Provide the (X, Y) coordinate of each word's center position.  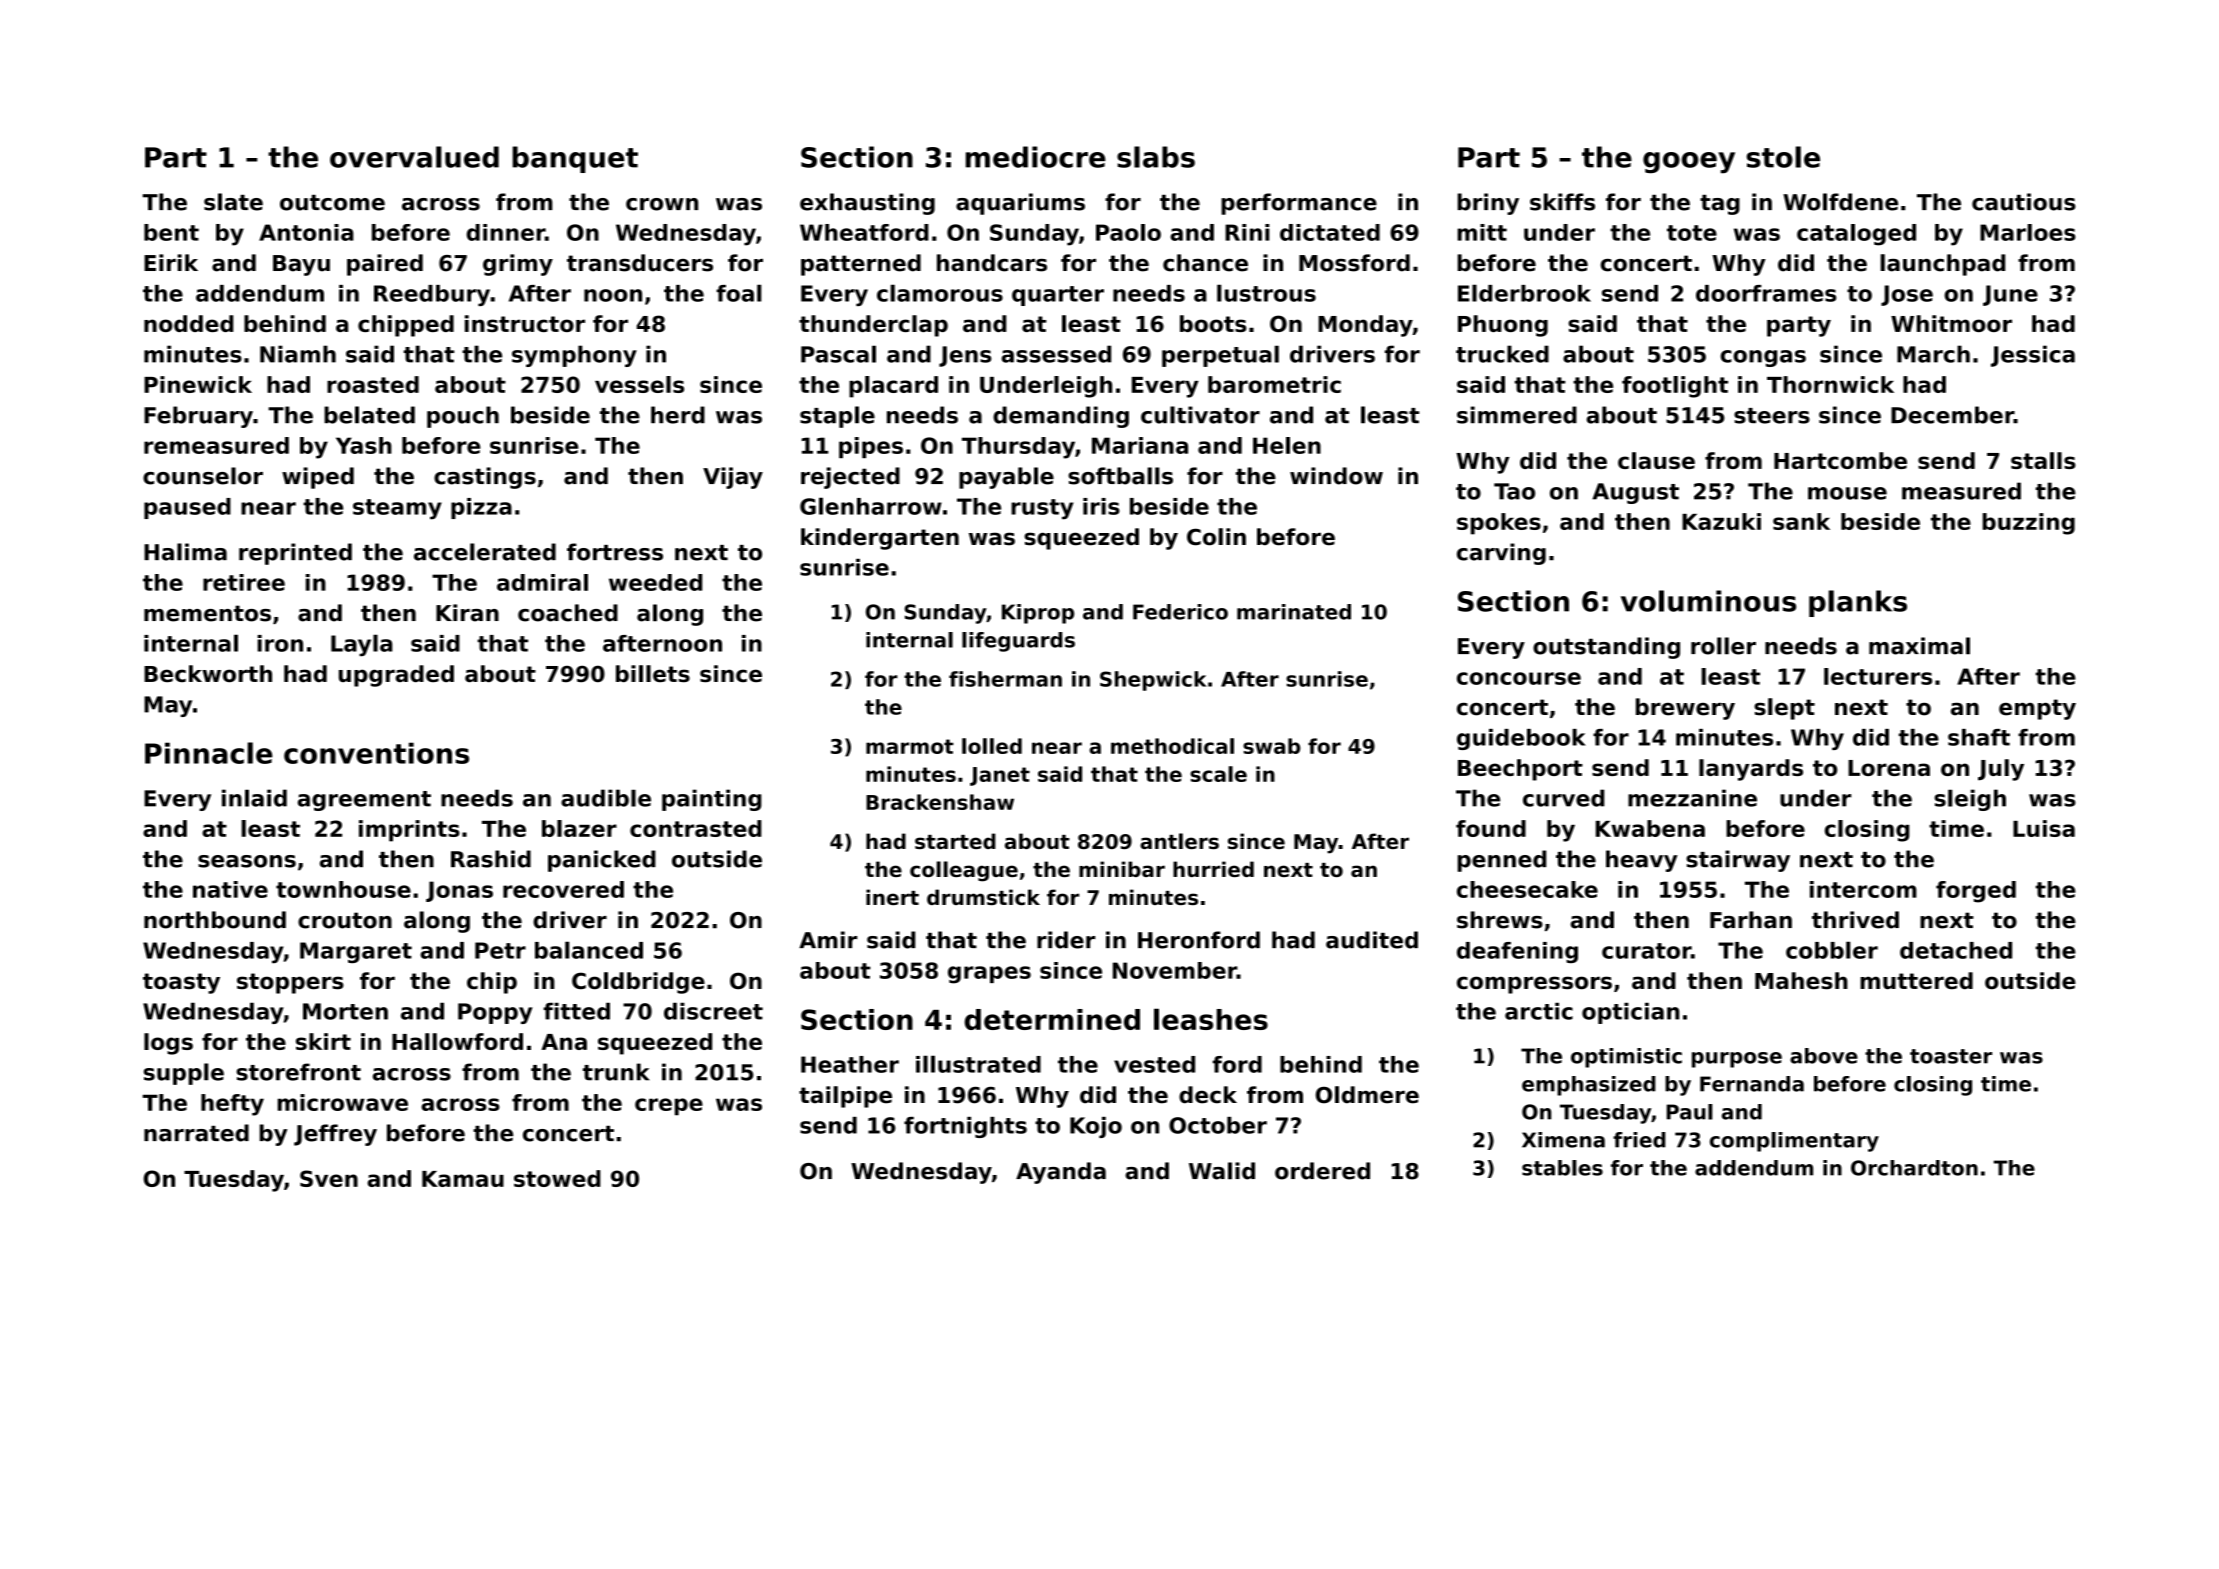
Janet (1000, 776)
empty (2037, 709)
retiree (244, 582)
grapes (989, 975)
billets (653, 673)
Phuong (1503, 326)
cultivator (1200, 415)
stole (1783, 157)
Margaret (356, 952)
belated (369, 415)
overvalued (414, 157)
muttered (1916, 981)
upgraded (396, 676)
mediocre (1036, 157)
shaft (1979, 737)
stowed (557, 1178)
